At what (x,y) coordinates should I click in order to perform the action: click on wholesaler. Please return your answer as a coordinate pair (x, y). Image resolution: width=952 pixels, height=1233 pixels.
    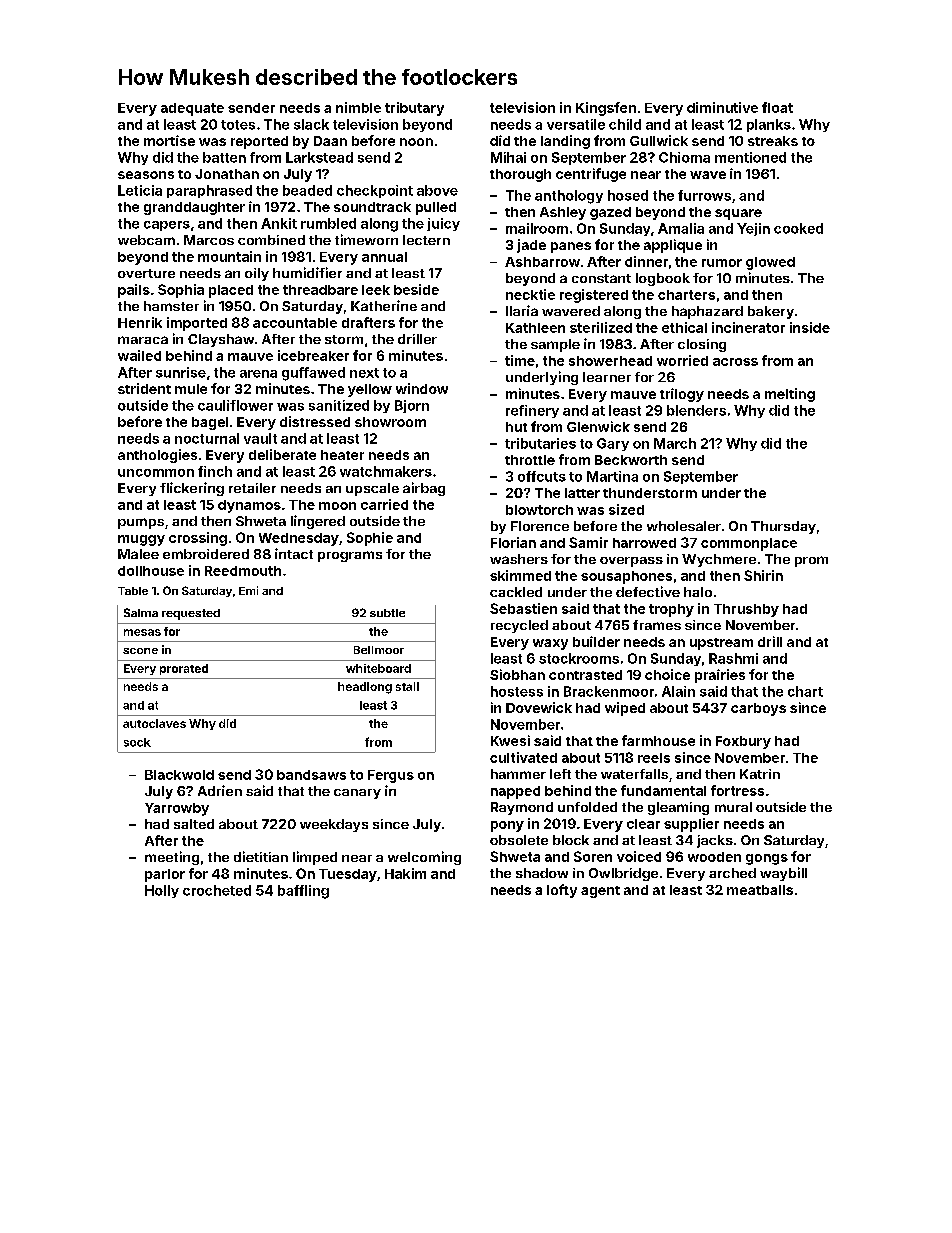
    Looking at the image, I should click on (684, 526).
